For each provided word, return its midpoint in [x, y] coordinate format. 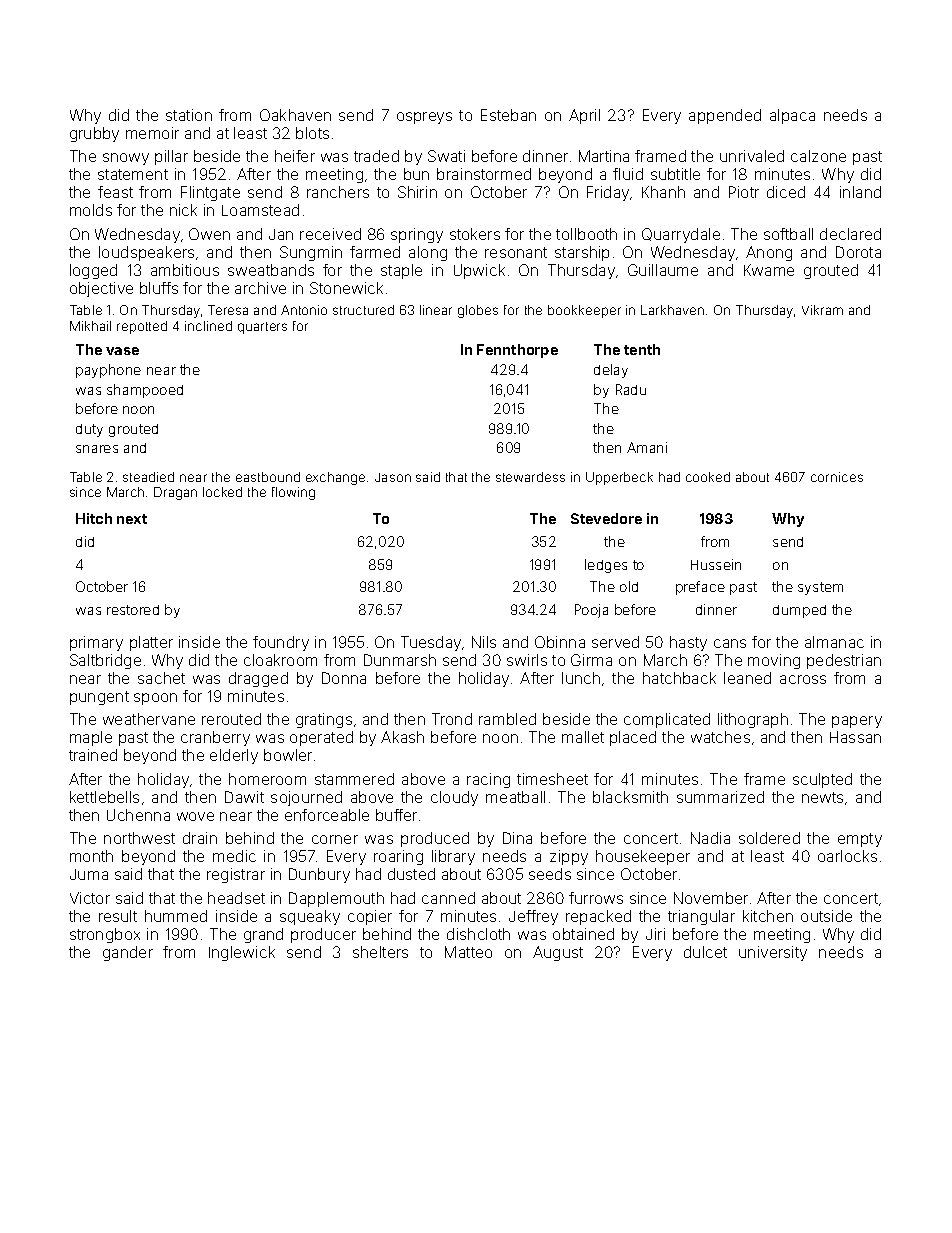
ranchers [338, 192]
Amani [647, 447]
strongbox [105, 935]
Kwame [769, 270]
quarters [262, 328]
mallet [583, 737]
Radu [631, 389]
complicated [667, 720]
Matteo [468, 952]
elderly [234, 756]
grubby [94, 134]
